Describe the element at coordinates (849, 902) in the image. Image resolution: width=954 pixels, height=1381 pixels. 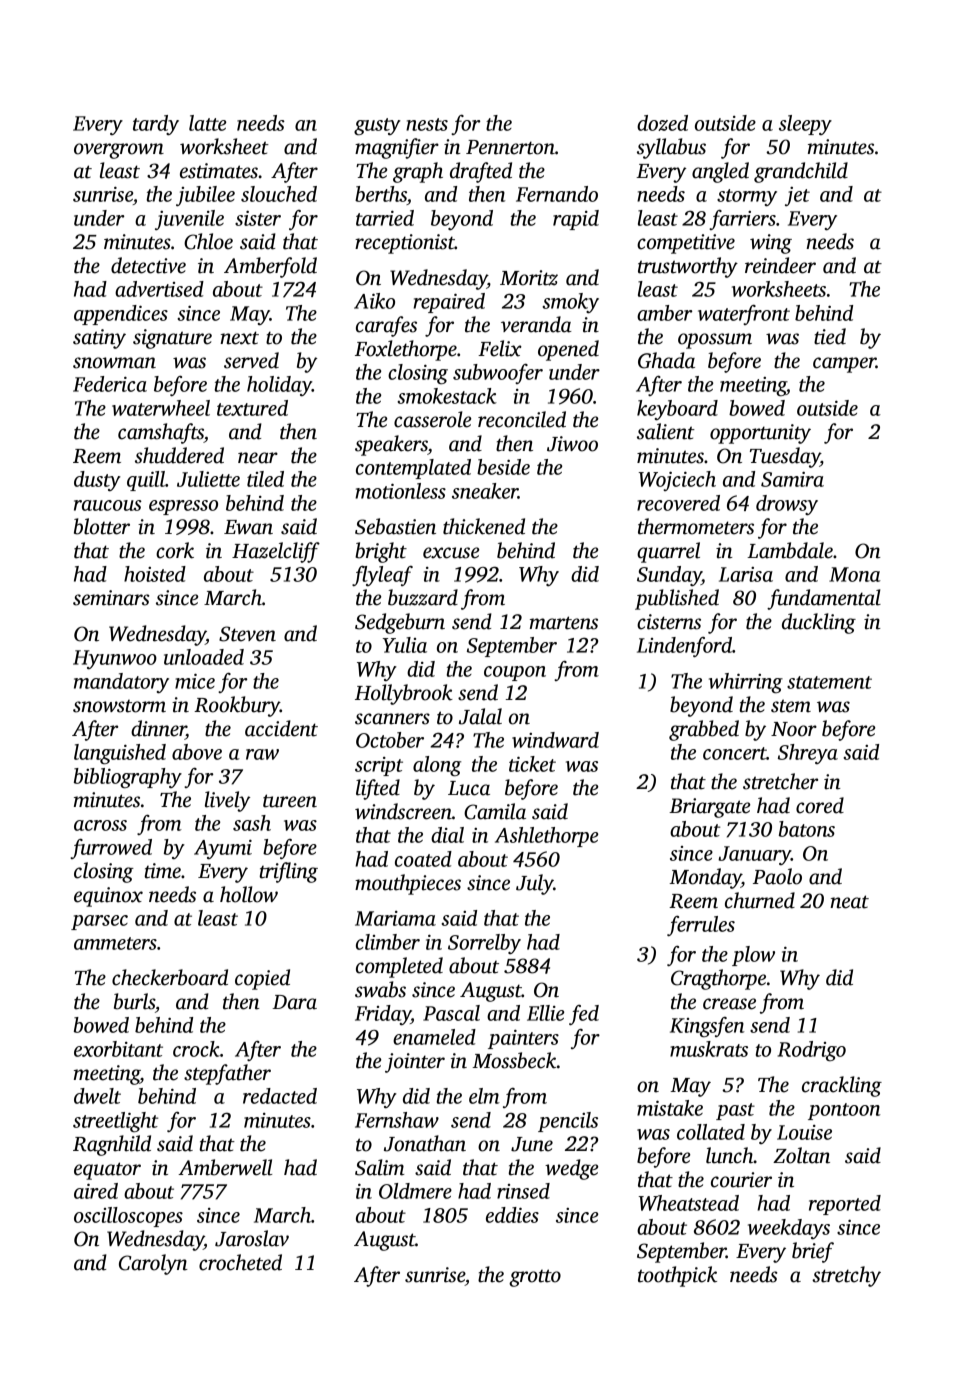
I see `neat` at that location.
